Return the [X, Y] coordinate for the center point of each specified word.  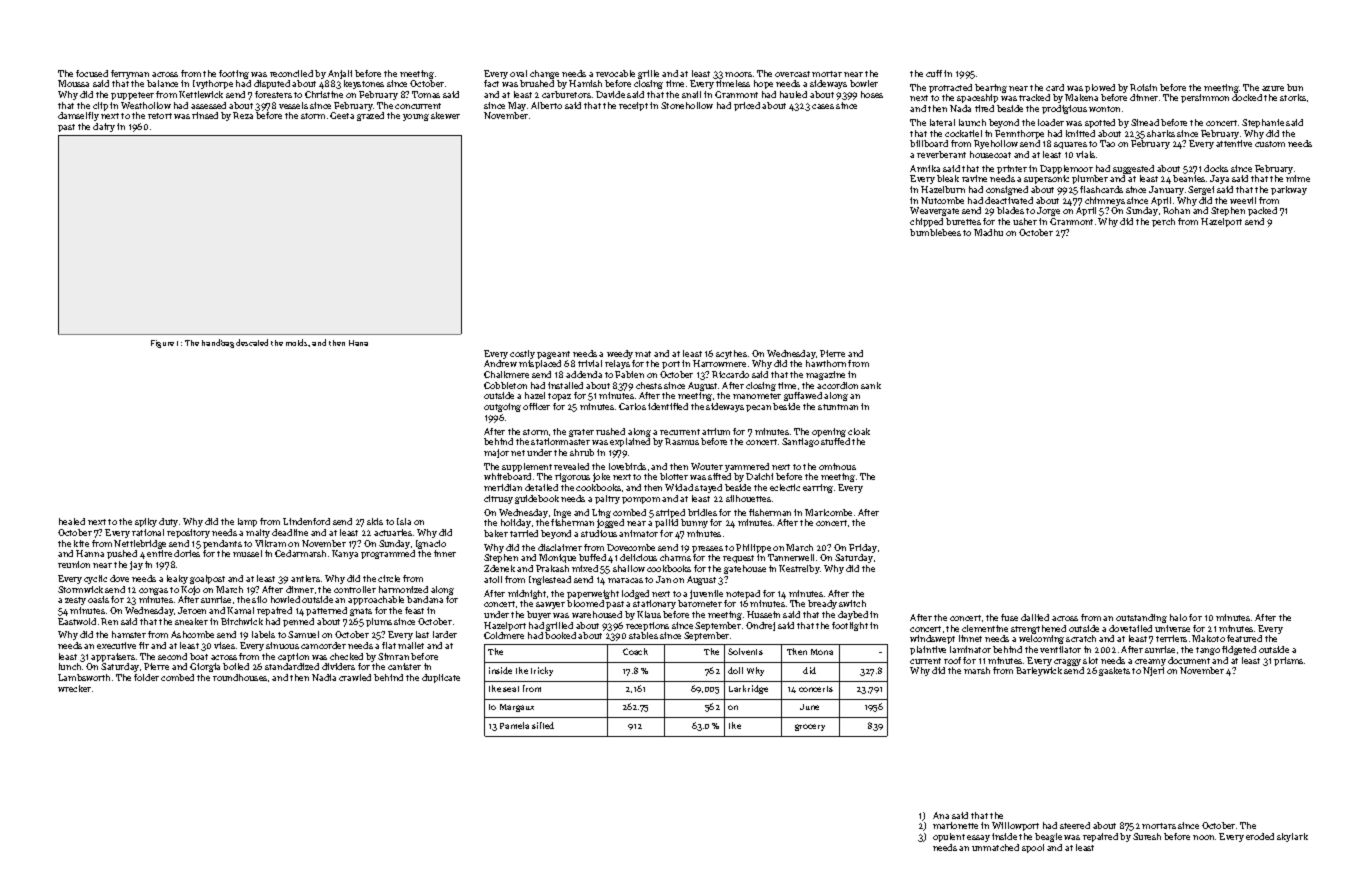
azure [1273, 88]
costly [522, 354]
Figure [162, 344]
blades [1010, 210]
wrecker [74, 688]
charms [675, 557]
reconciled [291, 73]
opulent [949, 837]
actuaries [393, 532]
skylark [1292, 837]
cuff [934, 73]
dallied [1035, 617]
